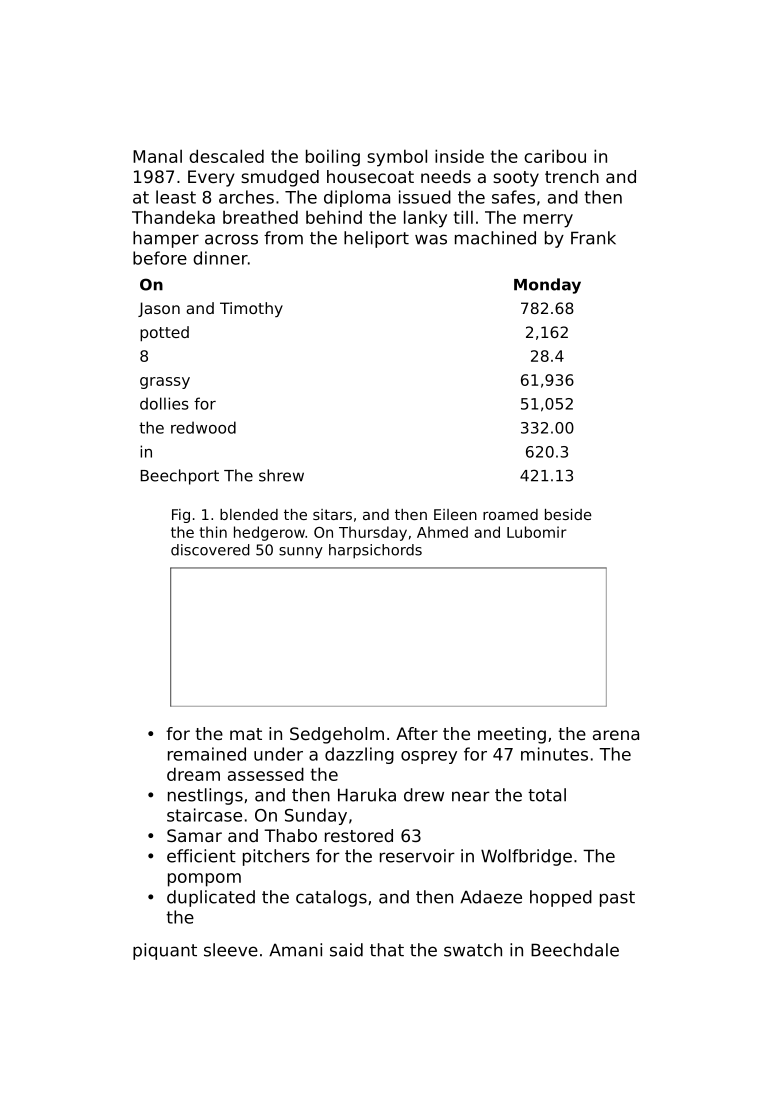  What do you see at coordinates (568, 514) in the screenshot?
I see `beside` at bounding box center [568, 514].
